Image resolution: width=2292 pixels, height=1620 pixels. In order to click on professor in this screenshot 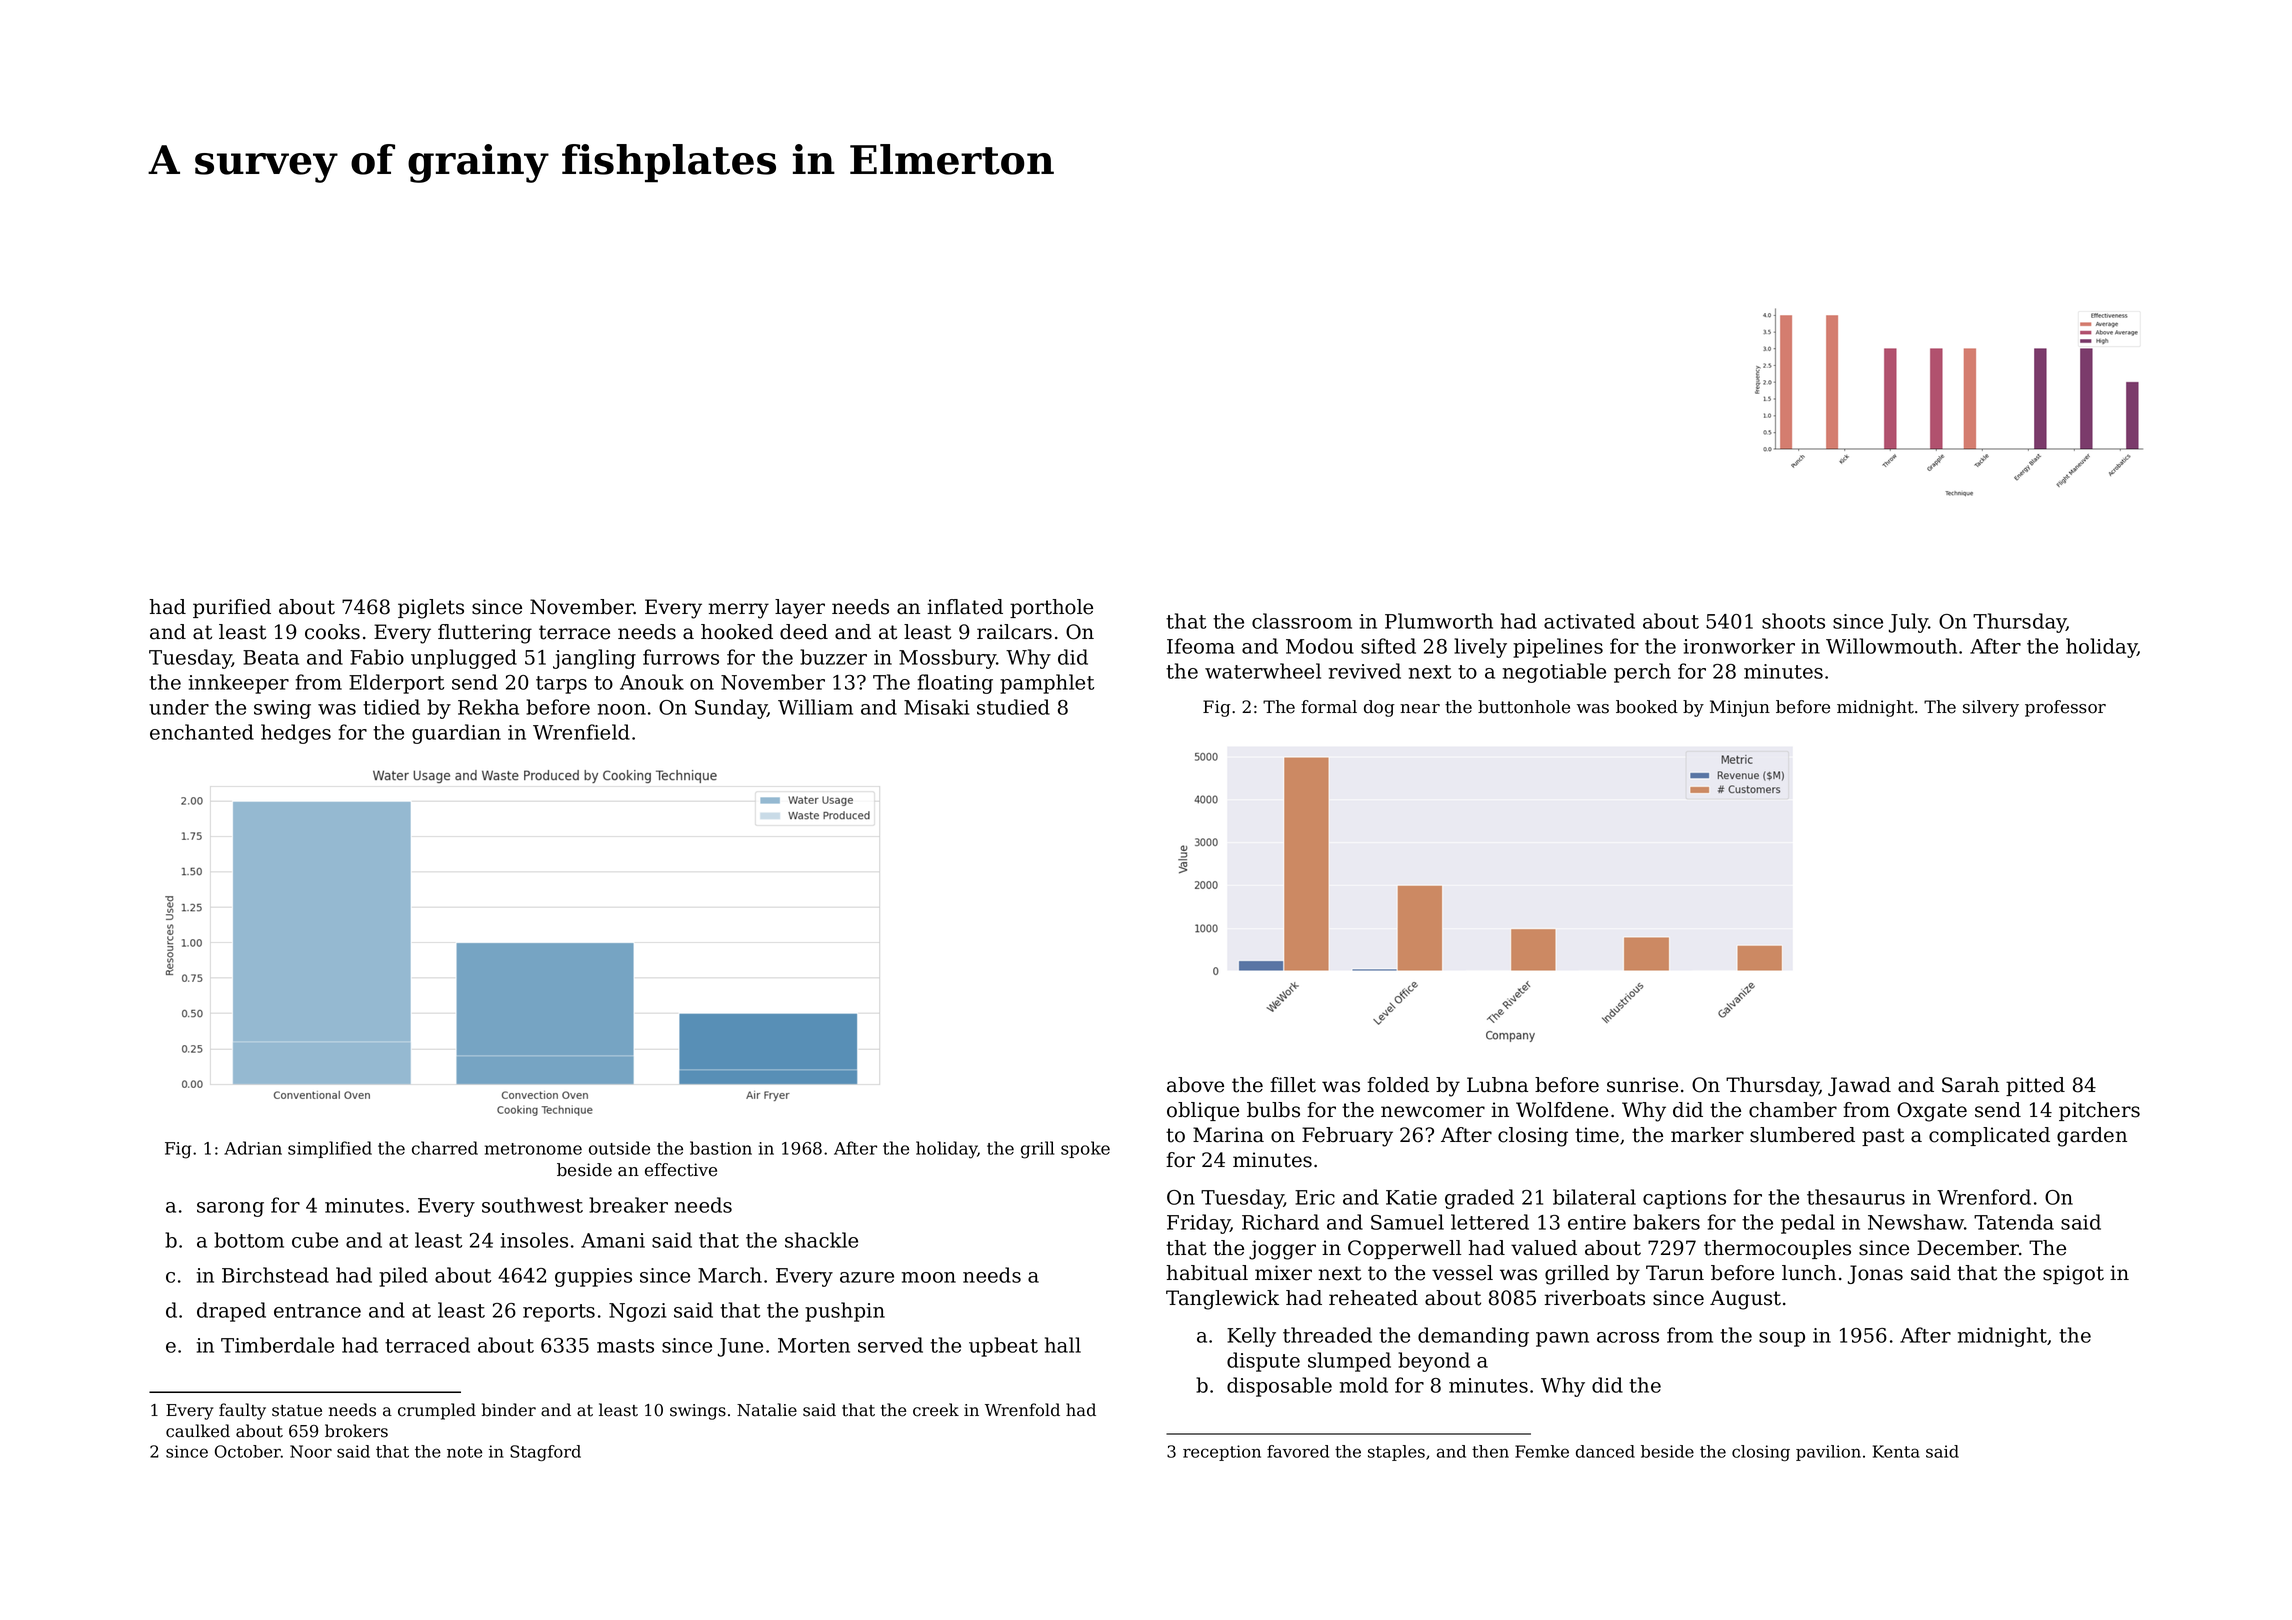, I will do `click(2065, 708)`.
